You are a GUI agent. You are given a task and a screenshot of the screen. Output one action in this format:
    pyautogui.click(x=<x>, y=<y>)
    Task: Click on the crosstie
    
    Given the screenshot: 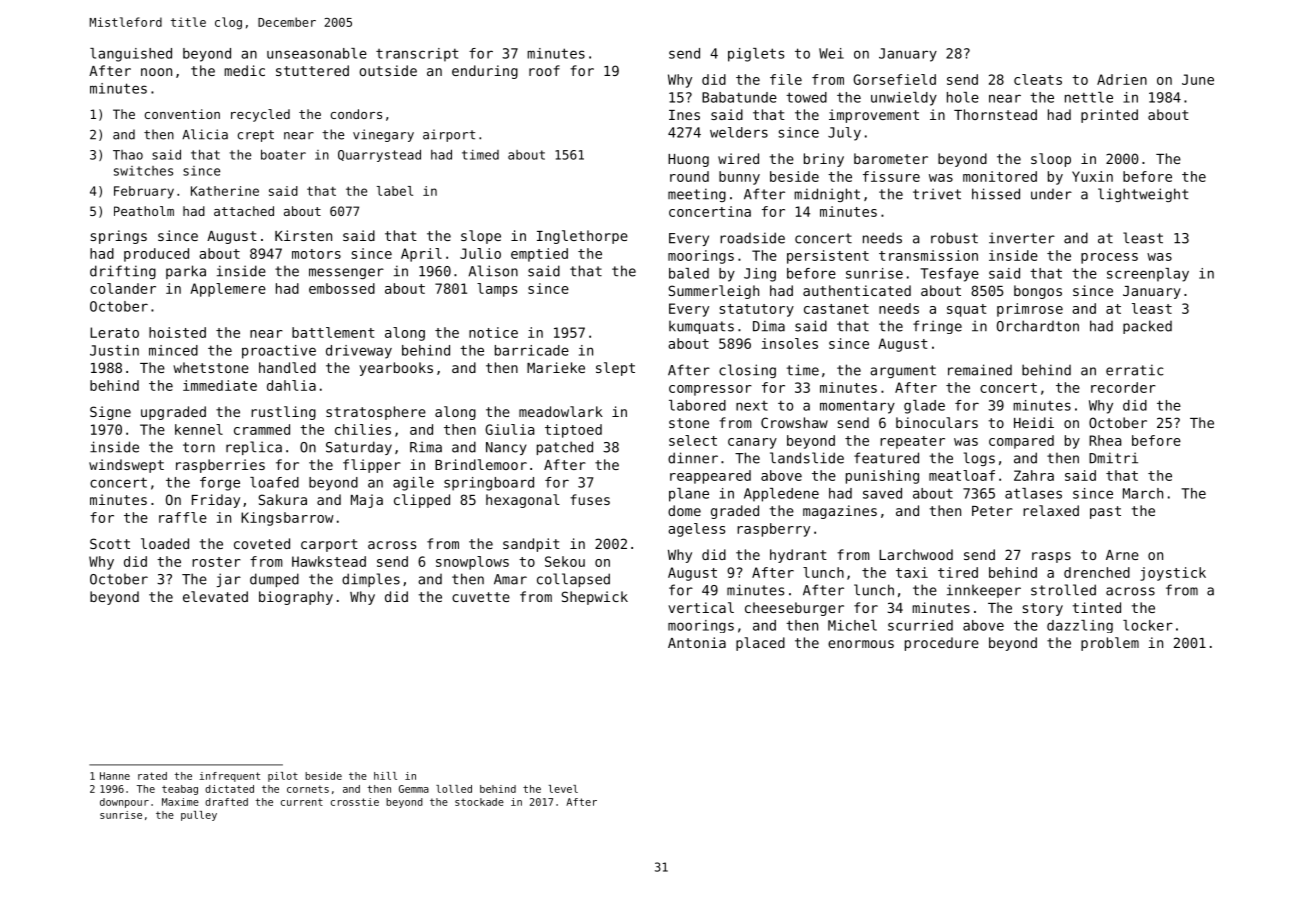 What is the action you would take?
    pyautogui.click(x=355, y=802)
